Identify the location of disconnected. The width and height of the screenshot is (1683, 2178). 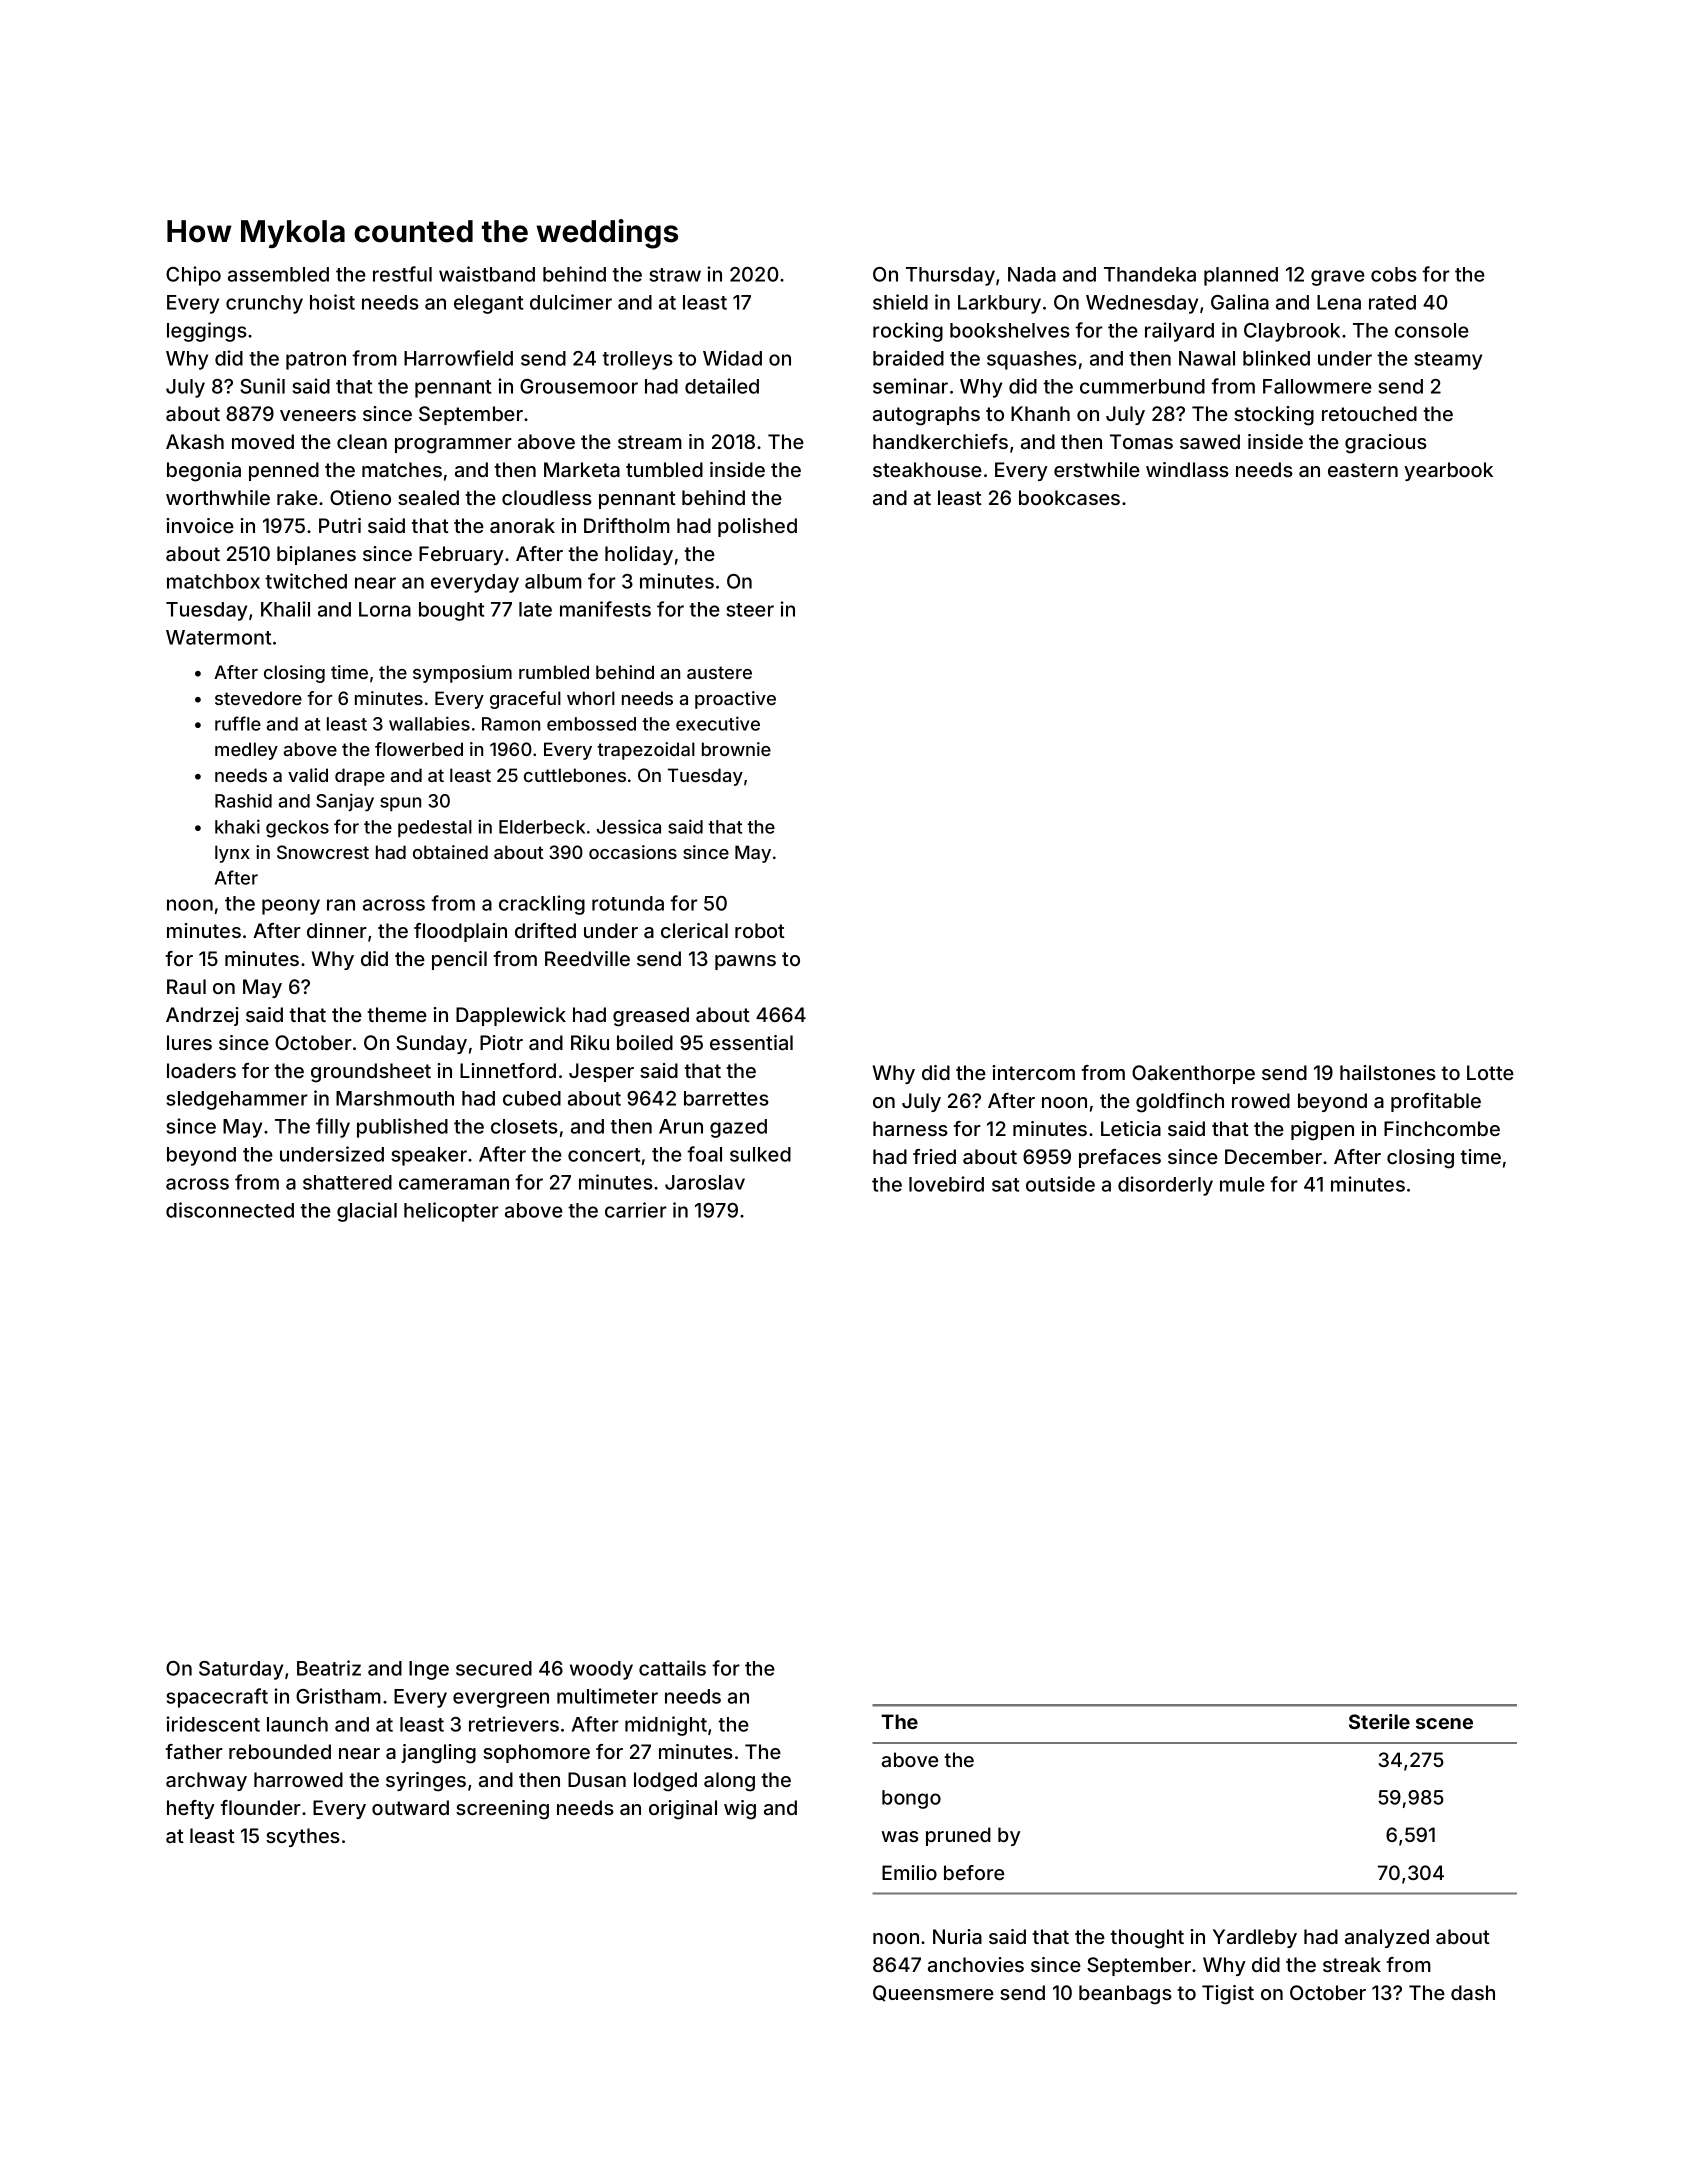
(230, 1210).
